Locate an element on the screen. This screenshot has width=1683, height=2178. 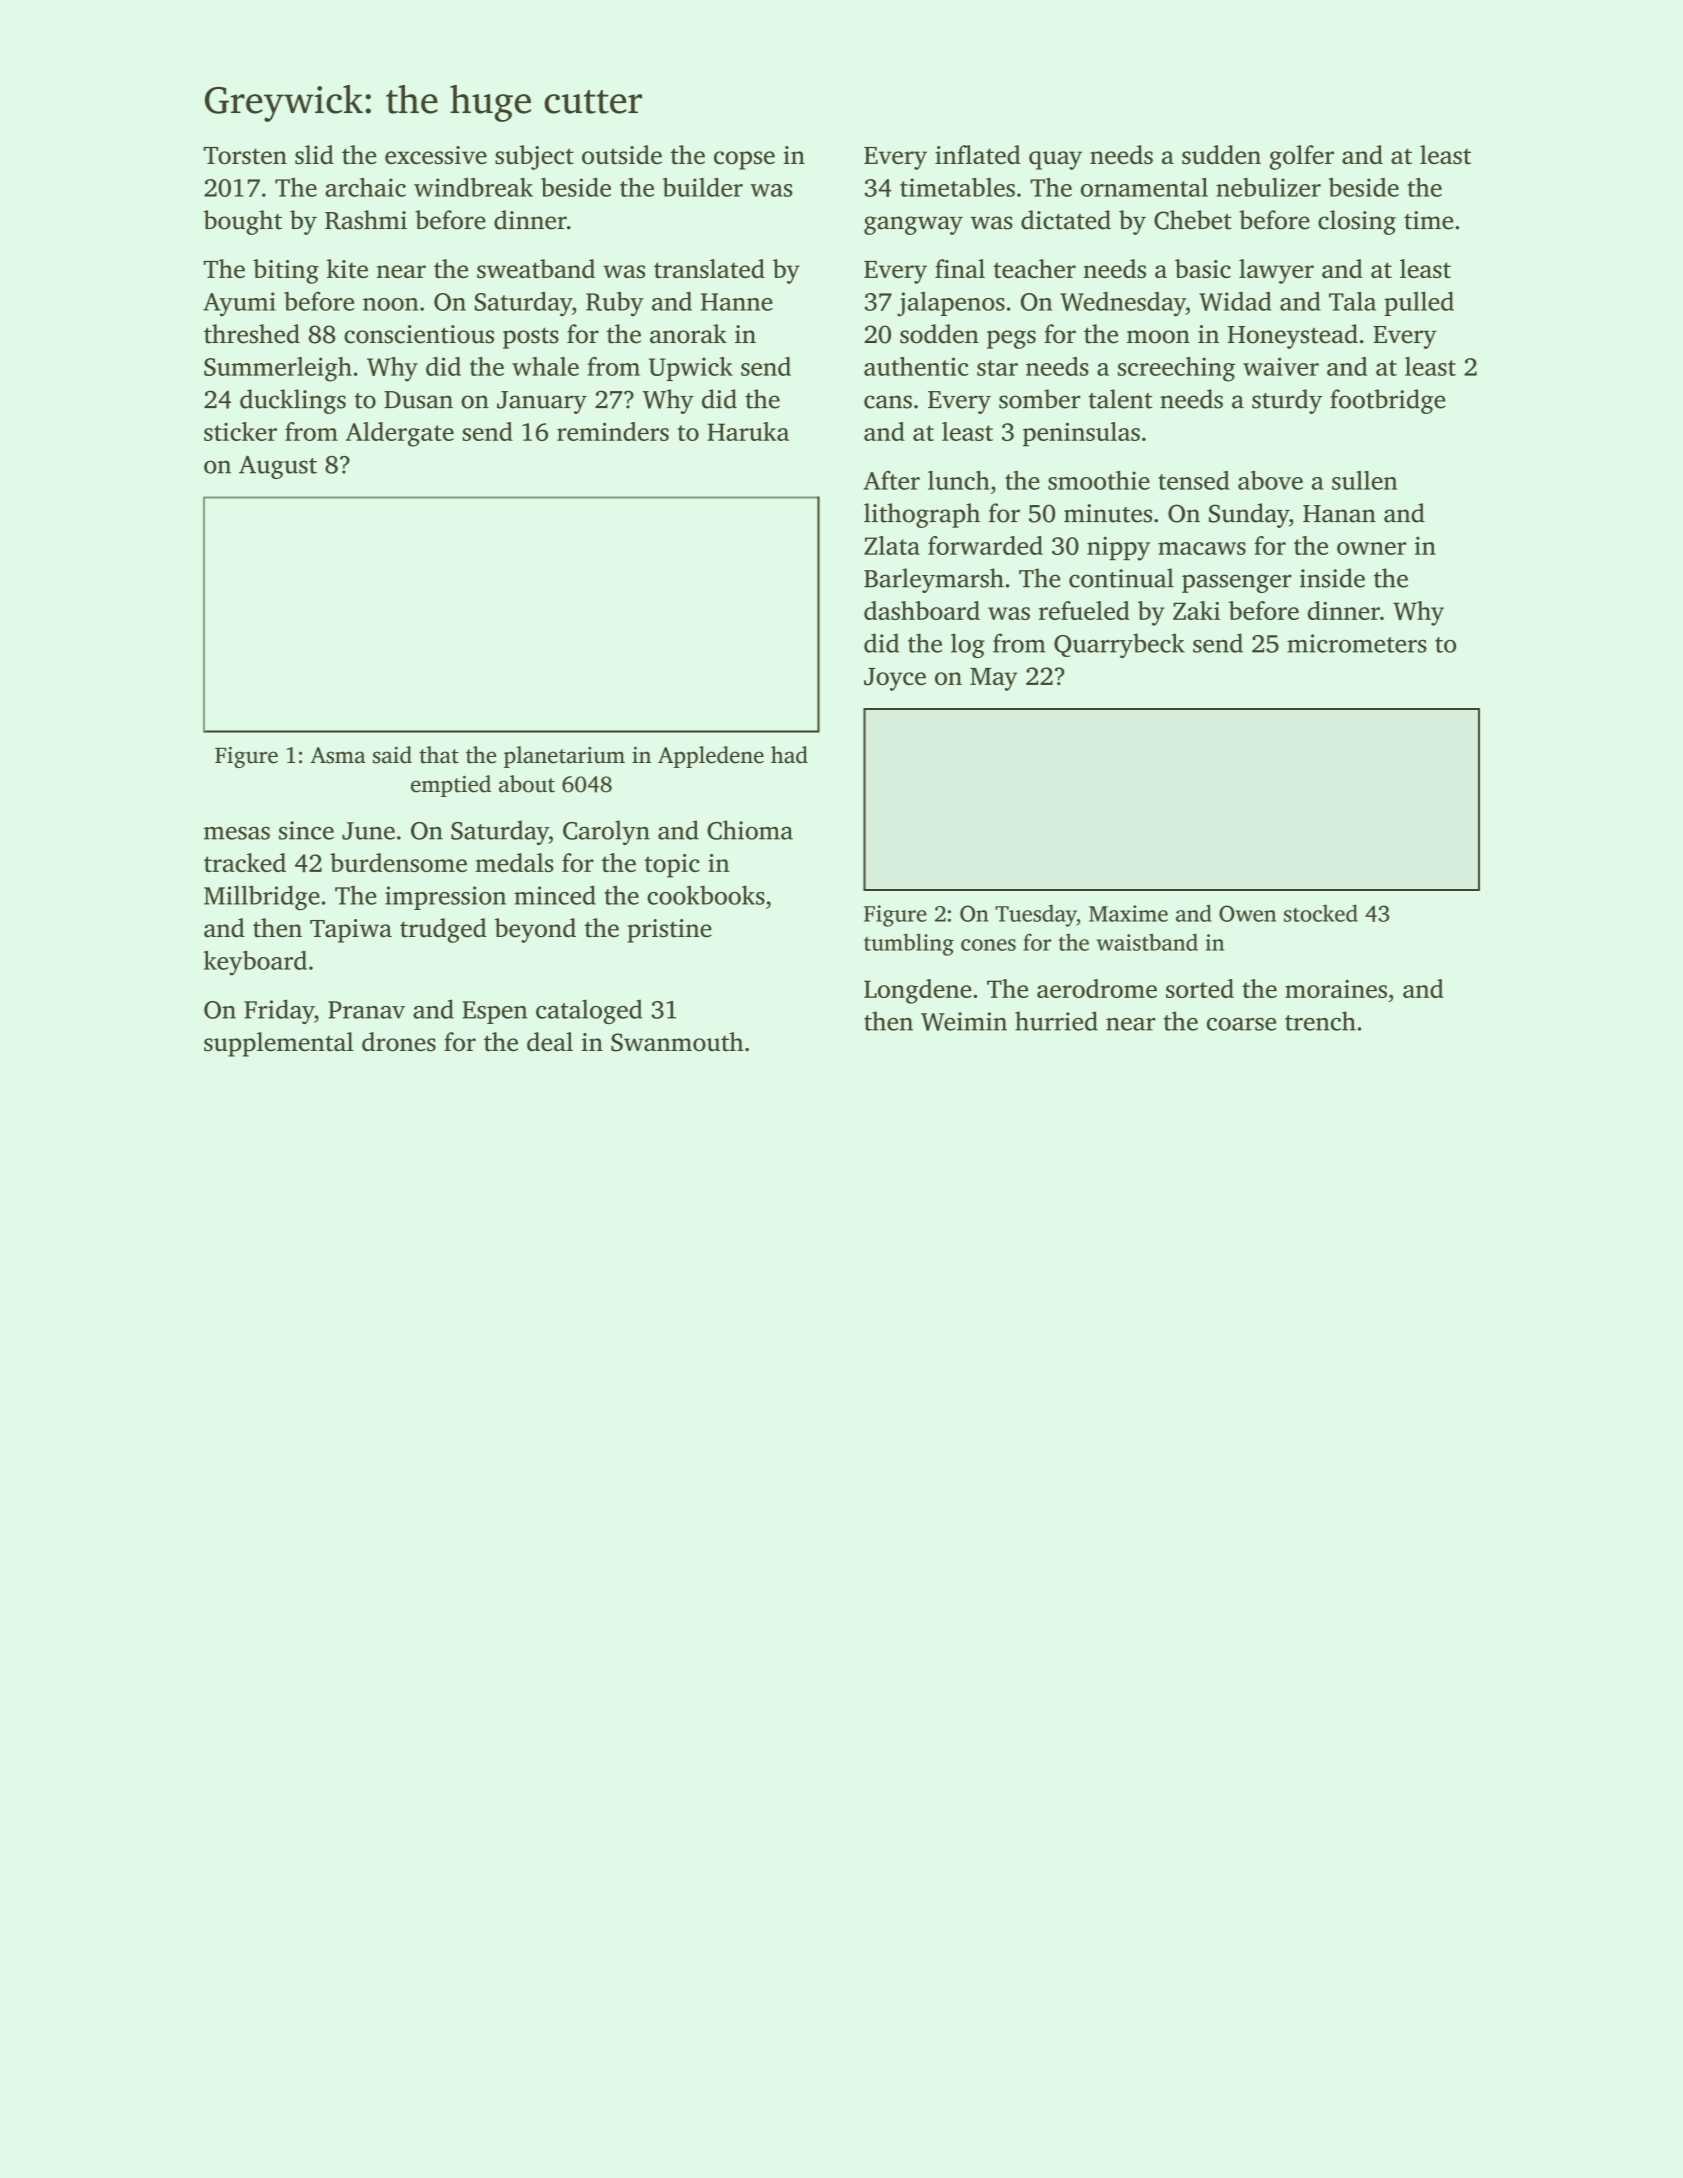
August is located at coordinates (278, 467).
